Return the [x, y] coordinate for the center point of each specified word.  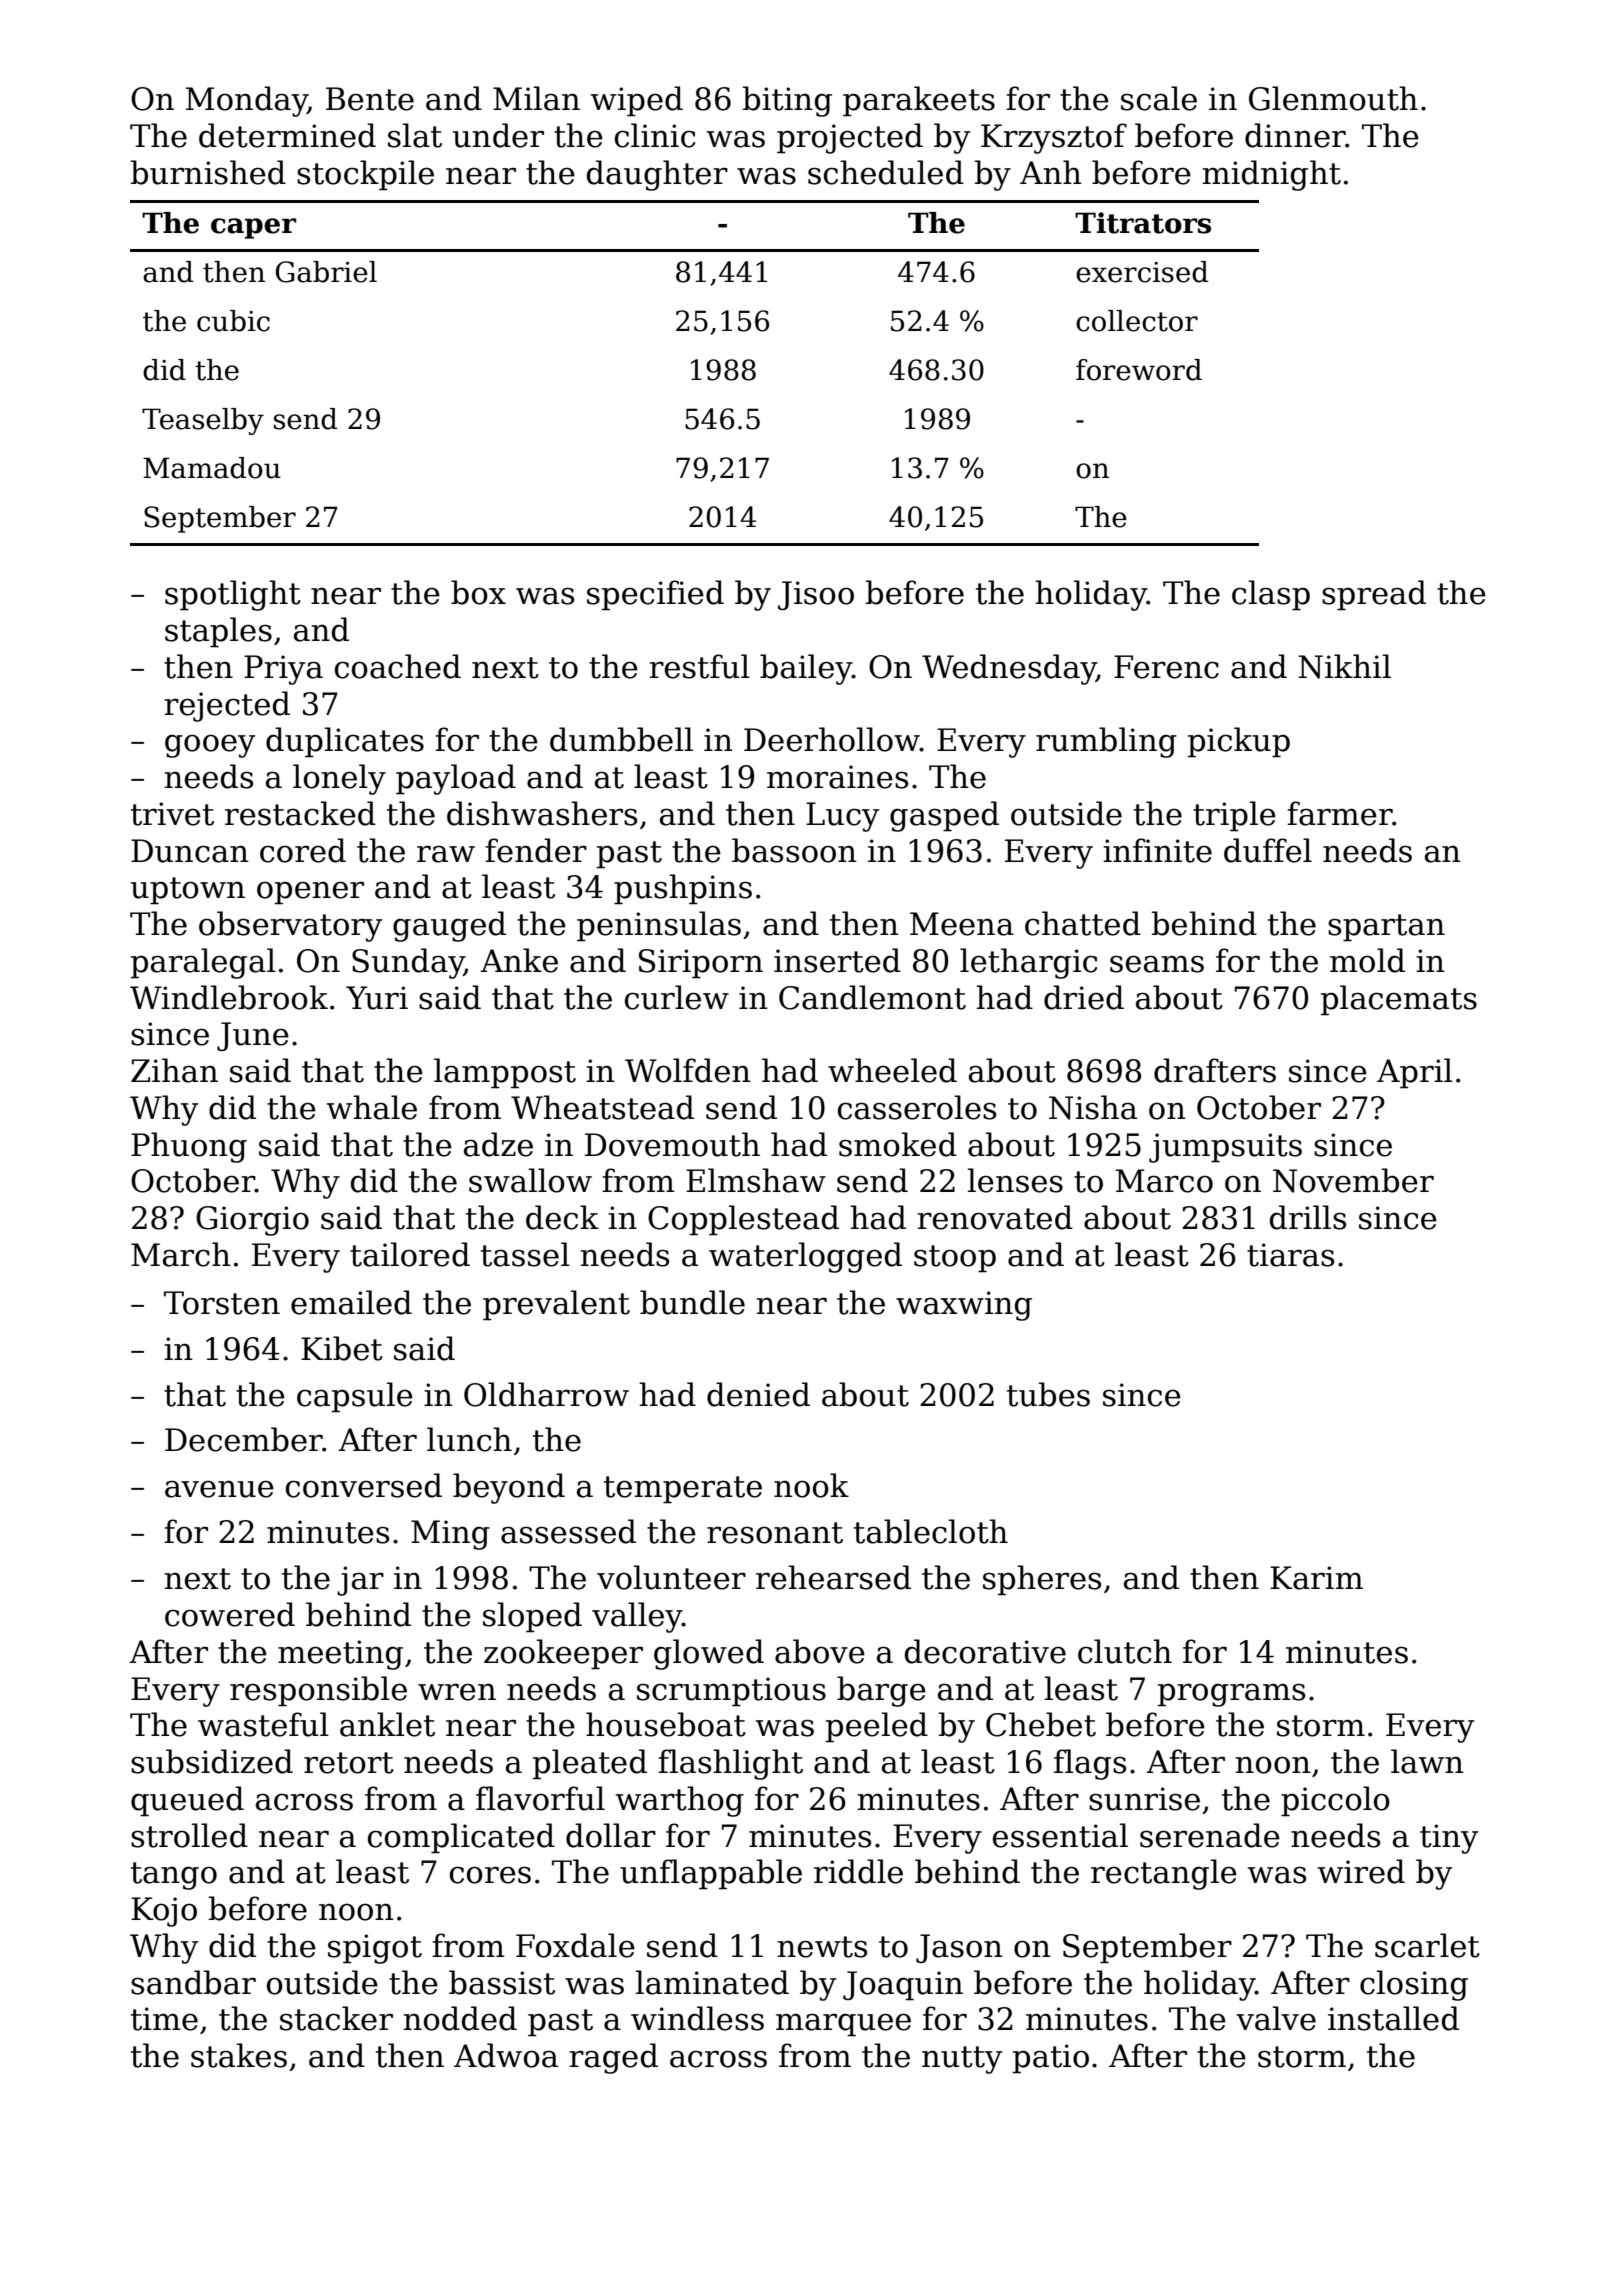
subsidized [212, 1761]
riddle [858, 1871]
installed [1393, 2018]
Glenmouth [1333, 98]
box [478, 592]
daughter [657, 175]
